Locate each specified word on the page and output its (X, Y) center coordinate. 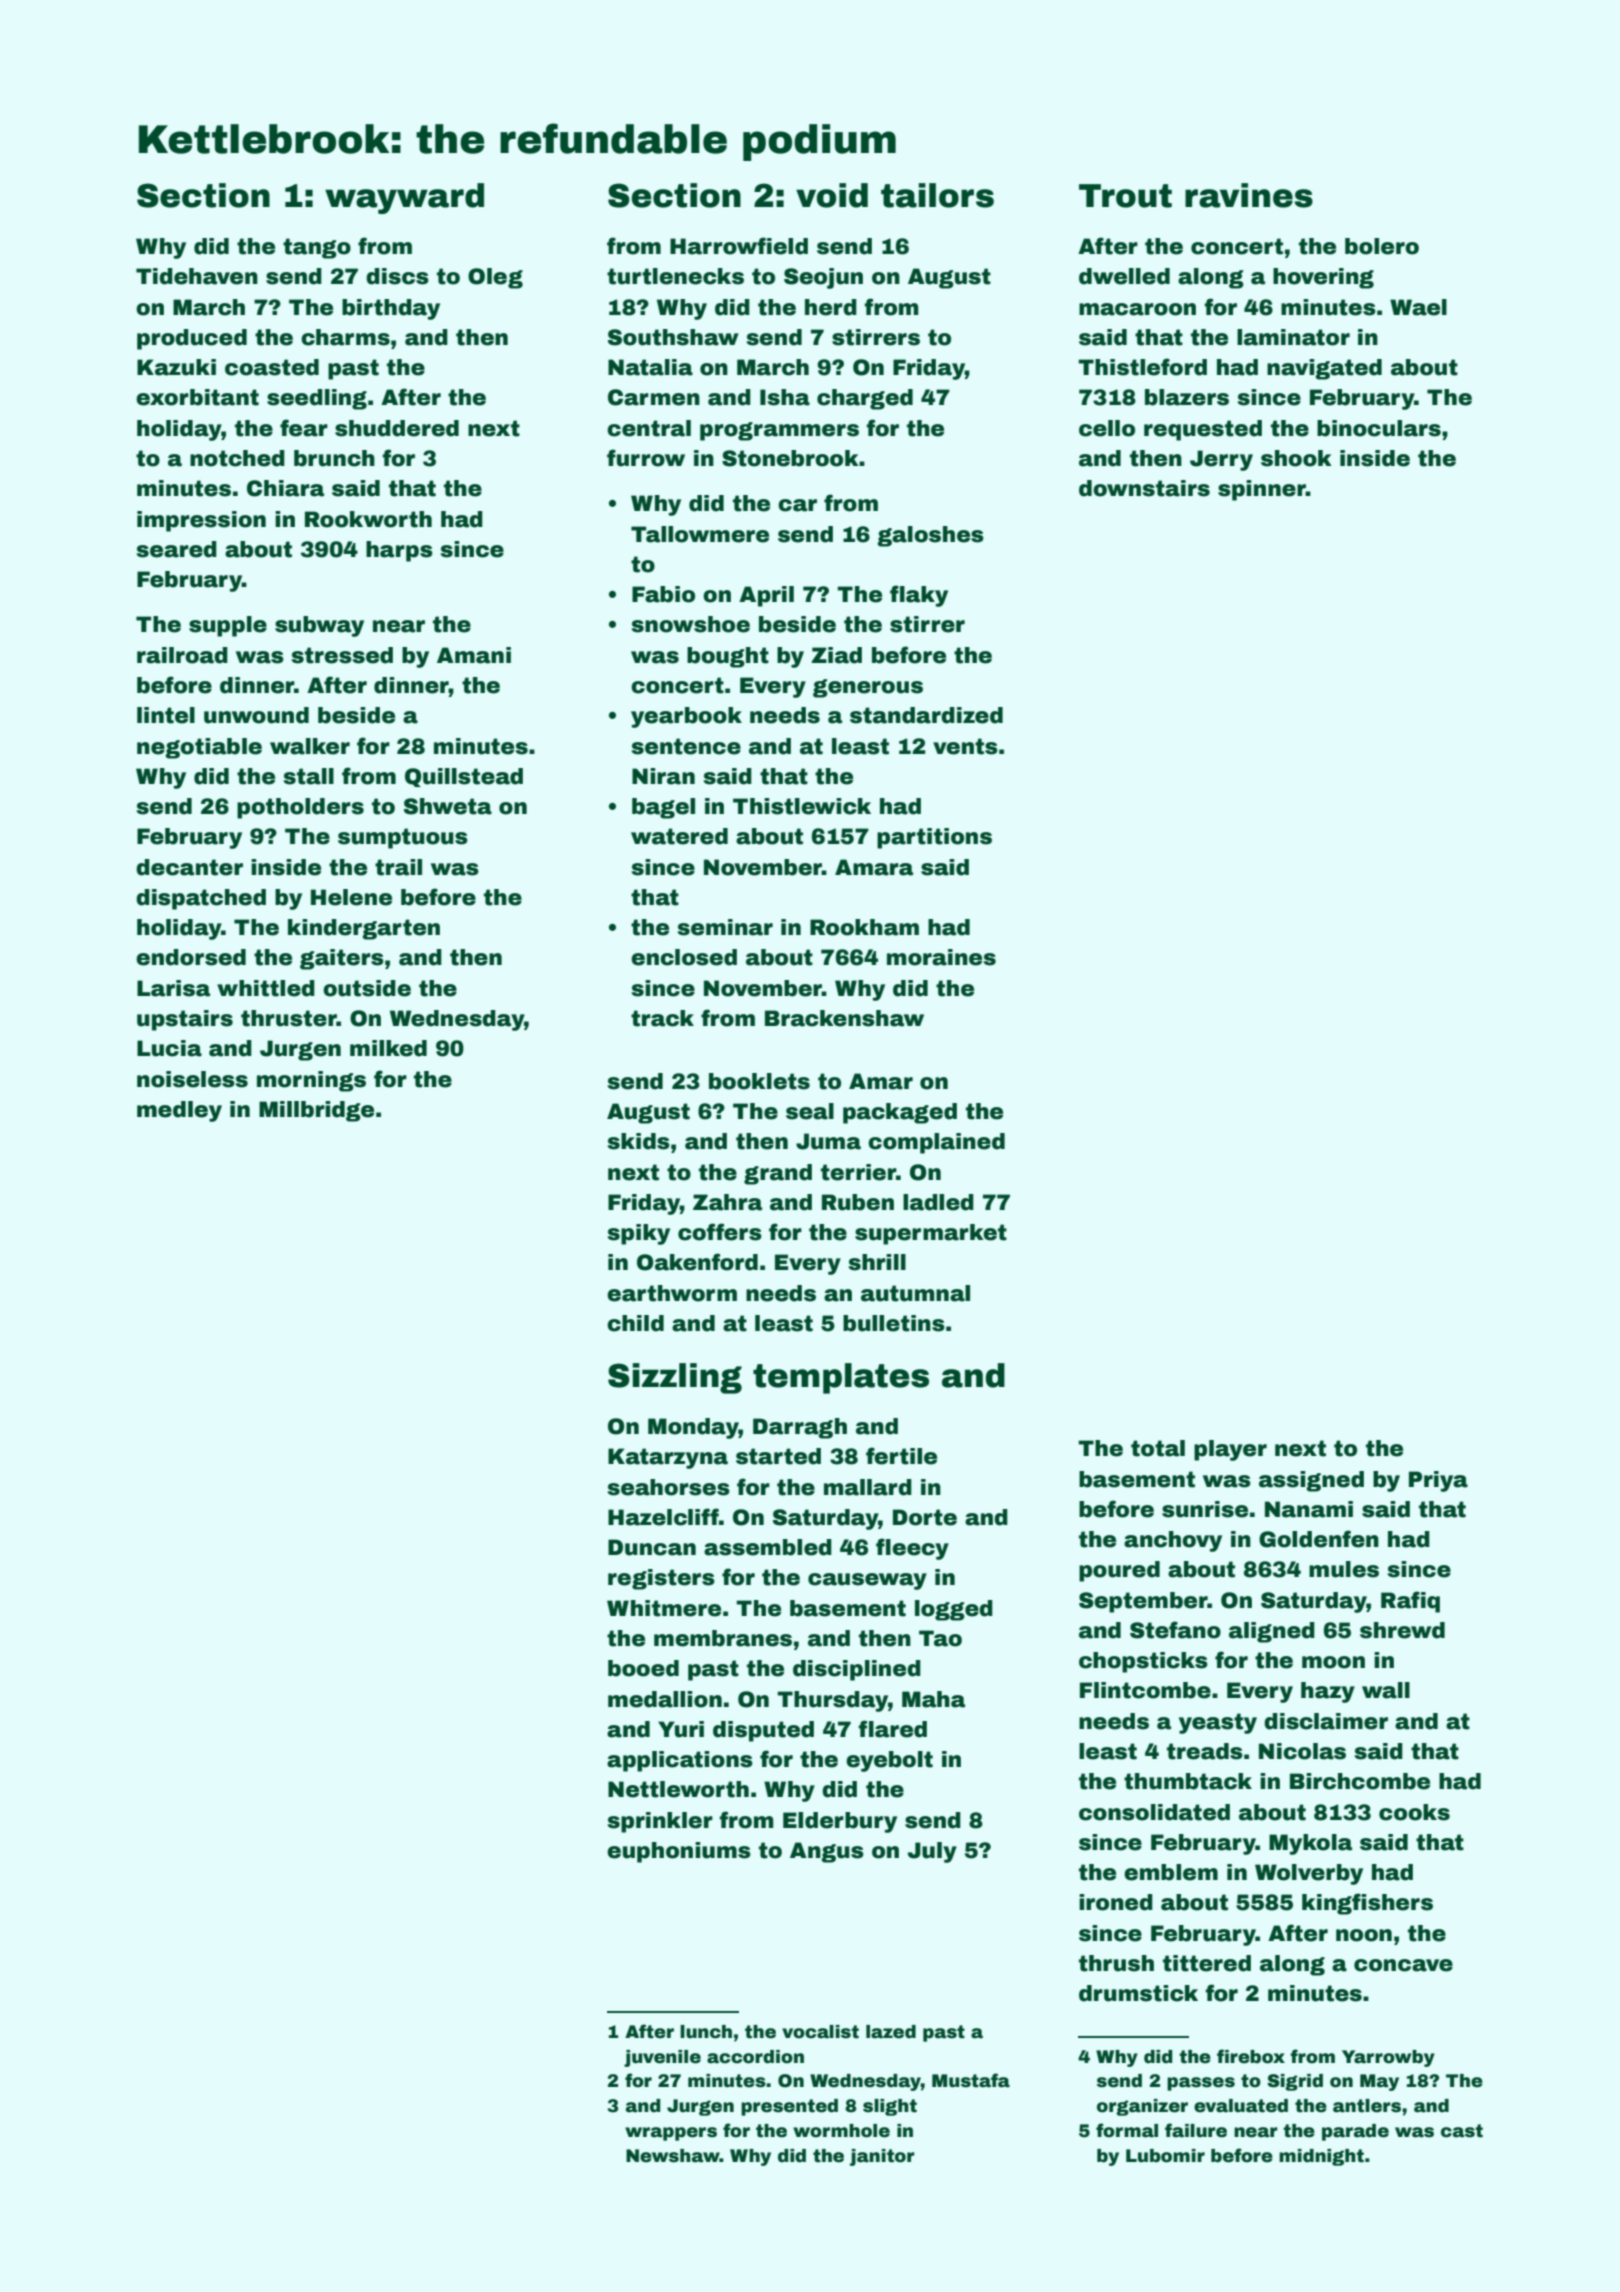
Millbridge (316, 1111)
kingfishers (1367, 1904)
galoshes (930, 536)
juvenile (662, 2058)
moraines (941, 957)
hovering (1323, 278)
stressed (342, 655)
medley (179, 1111)
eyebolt (889, 1761)
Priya (1438, 1481)
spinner (1262, 490)
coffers (720, 1232)
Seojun (823, 278)
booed (643, 1668)
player (1230, 1450)
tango (317, 248)
